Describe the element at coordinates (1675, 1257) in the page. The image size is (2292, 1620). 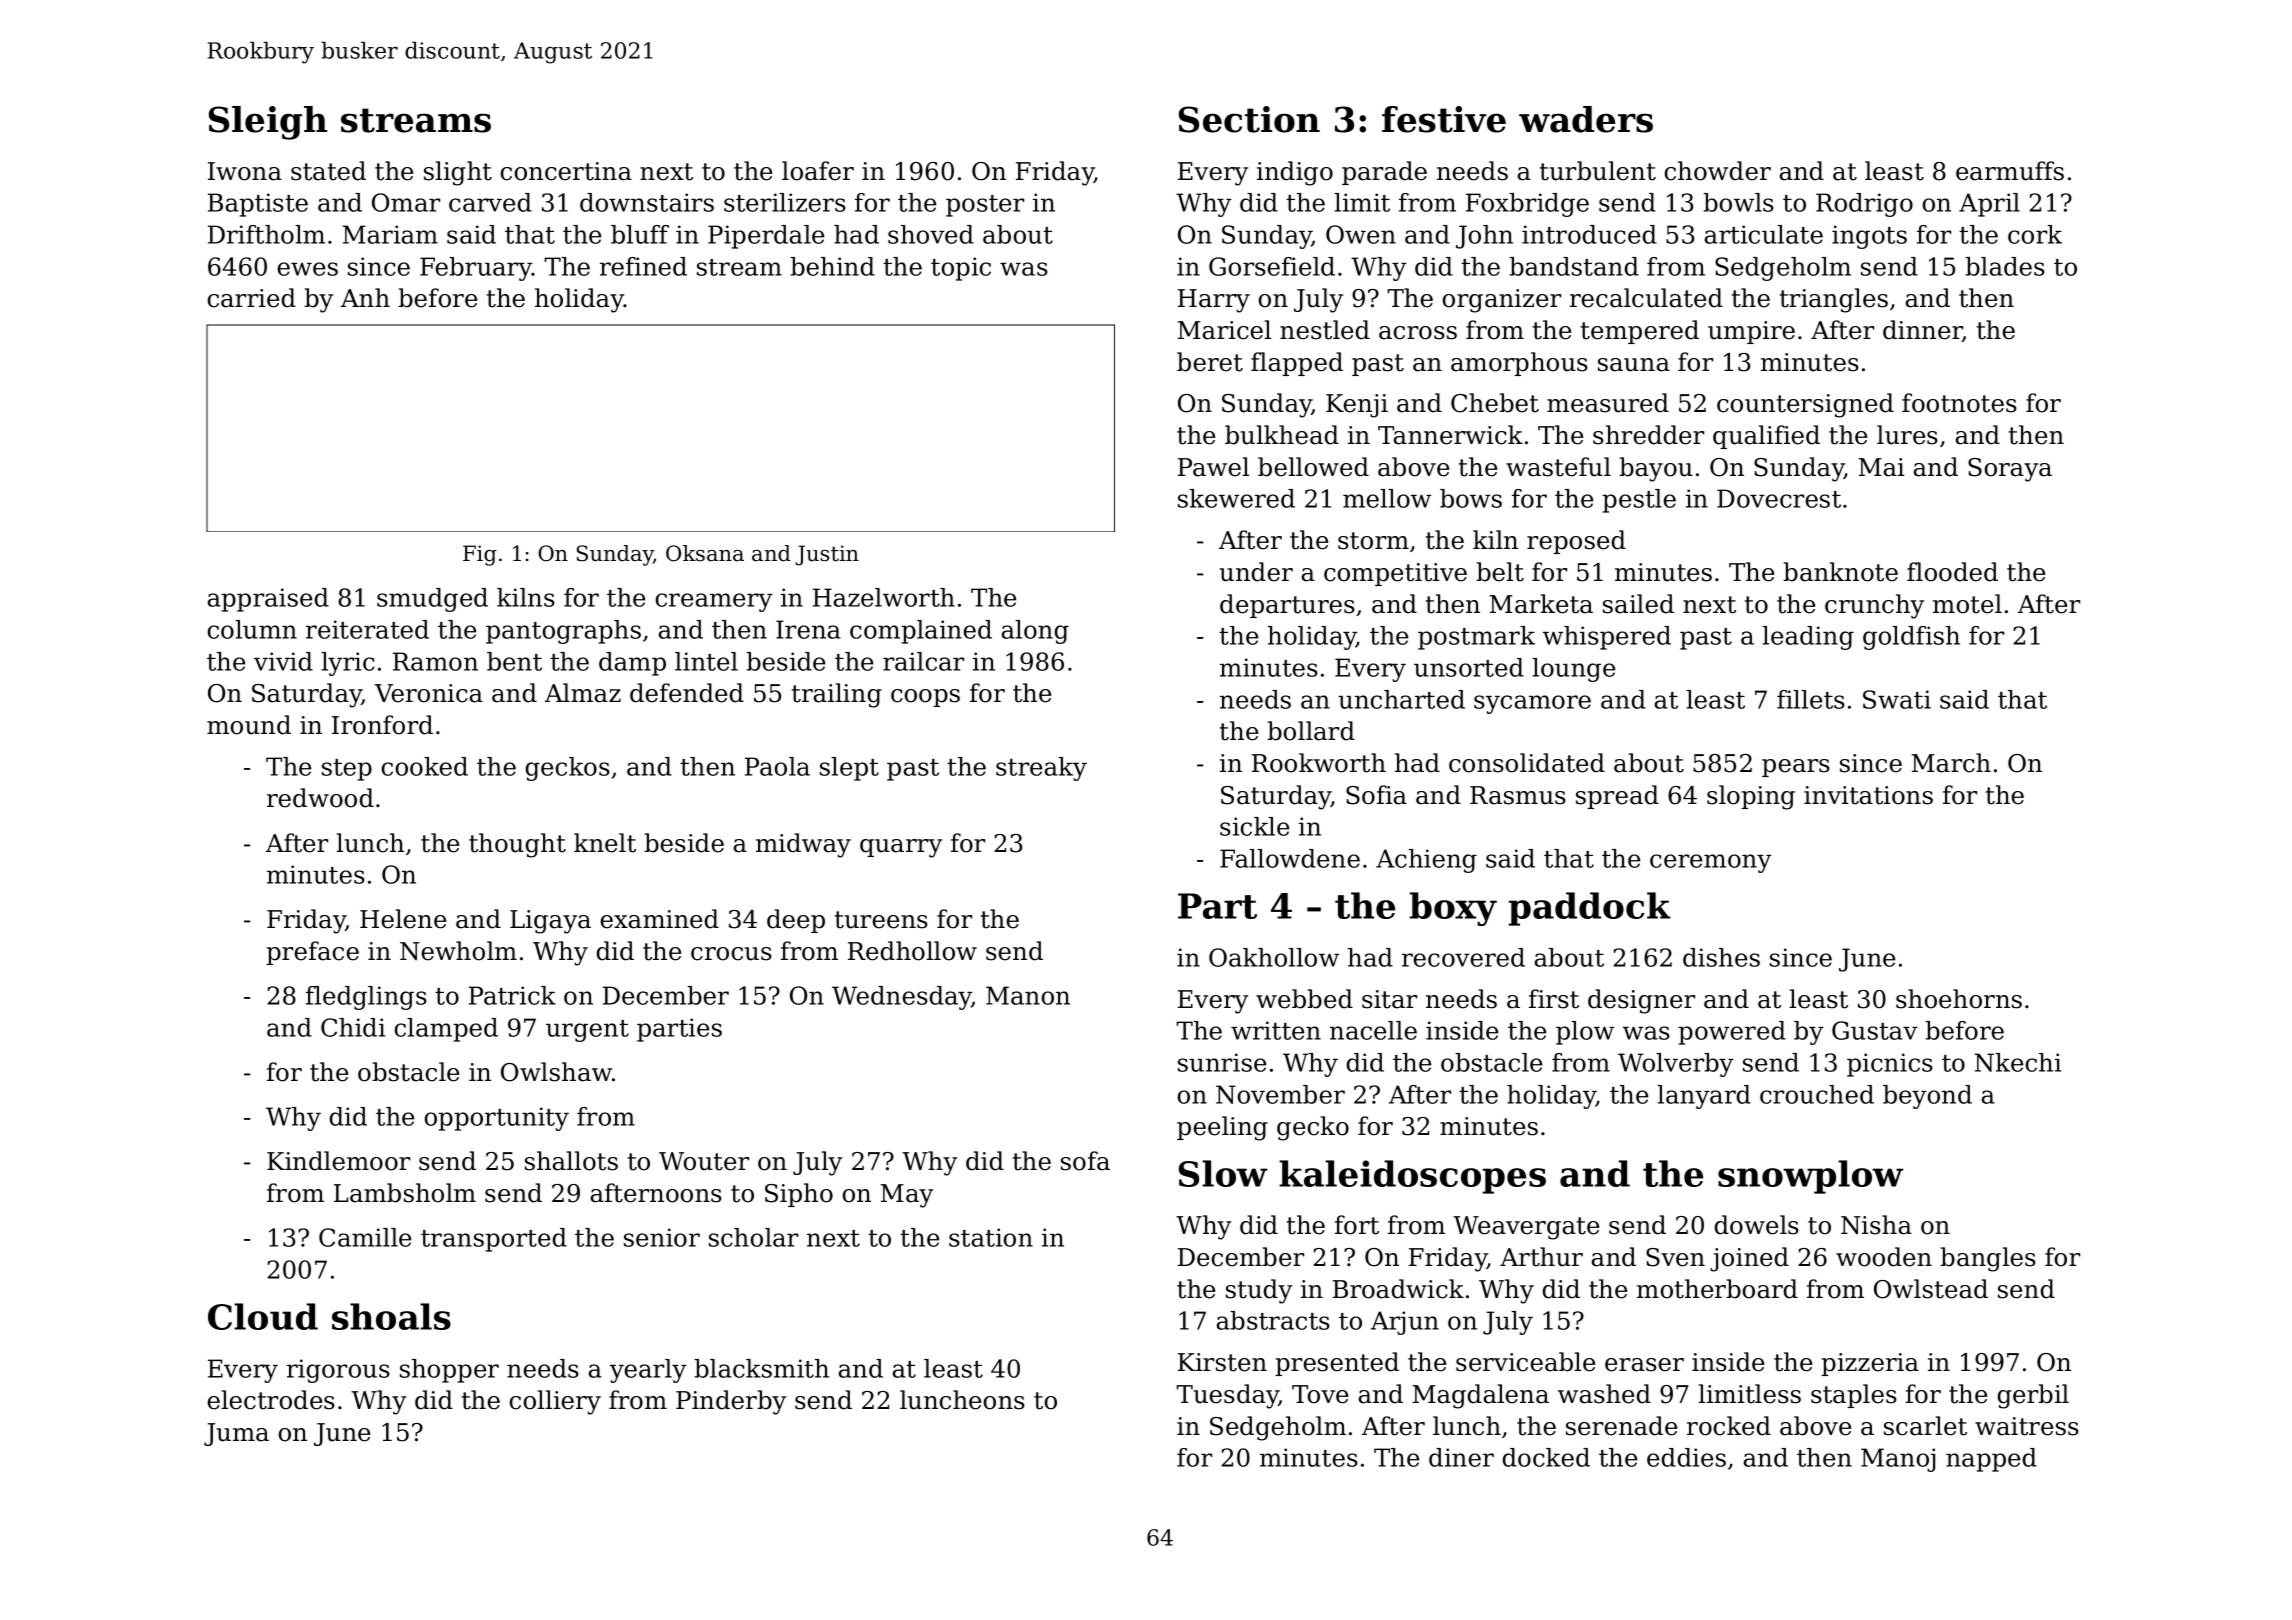
I see `Sven` at that location.
